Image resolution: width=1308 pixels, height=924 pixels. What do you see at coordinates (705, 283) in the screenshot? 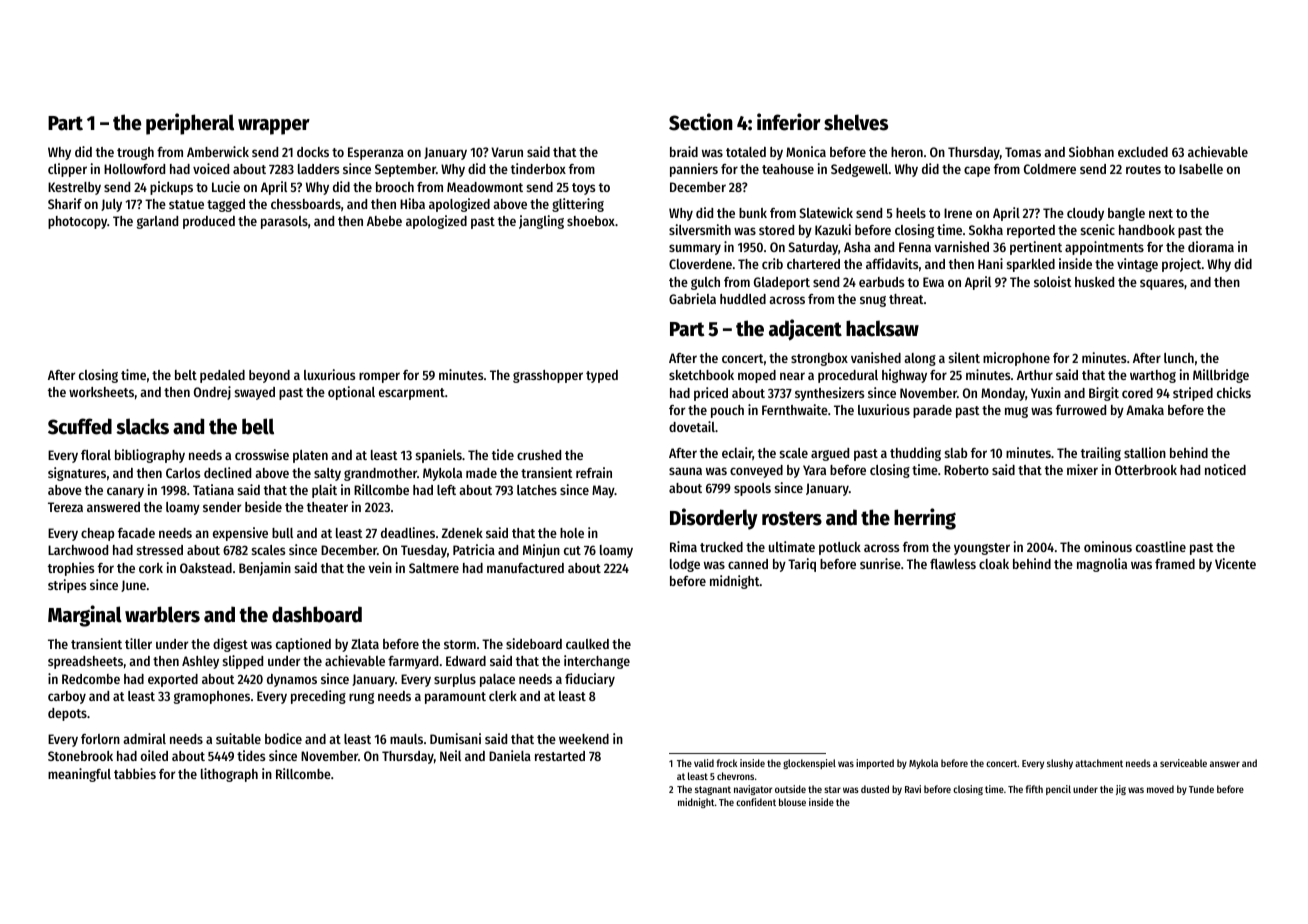
I see `gulch` at bounding box center [705, 283].
